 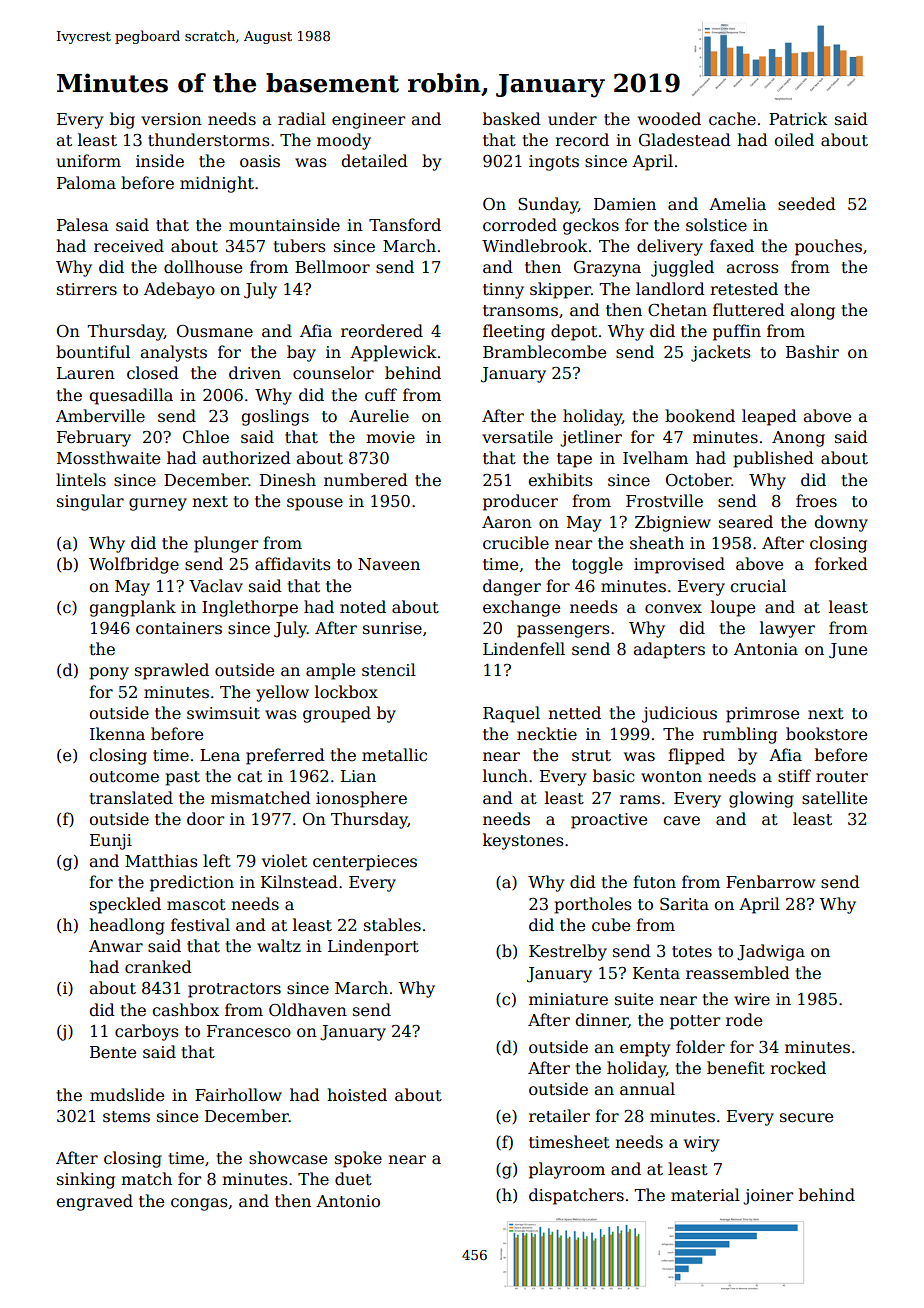 I want to click on bountiful, so click(x=93, y=351).
